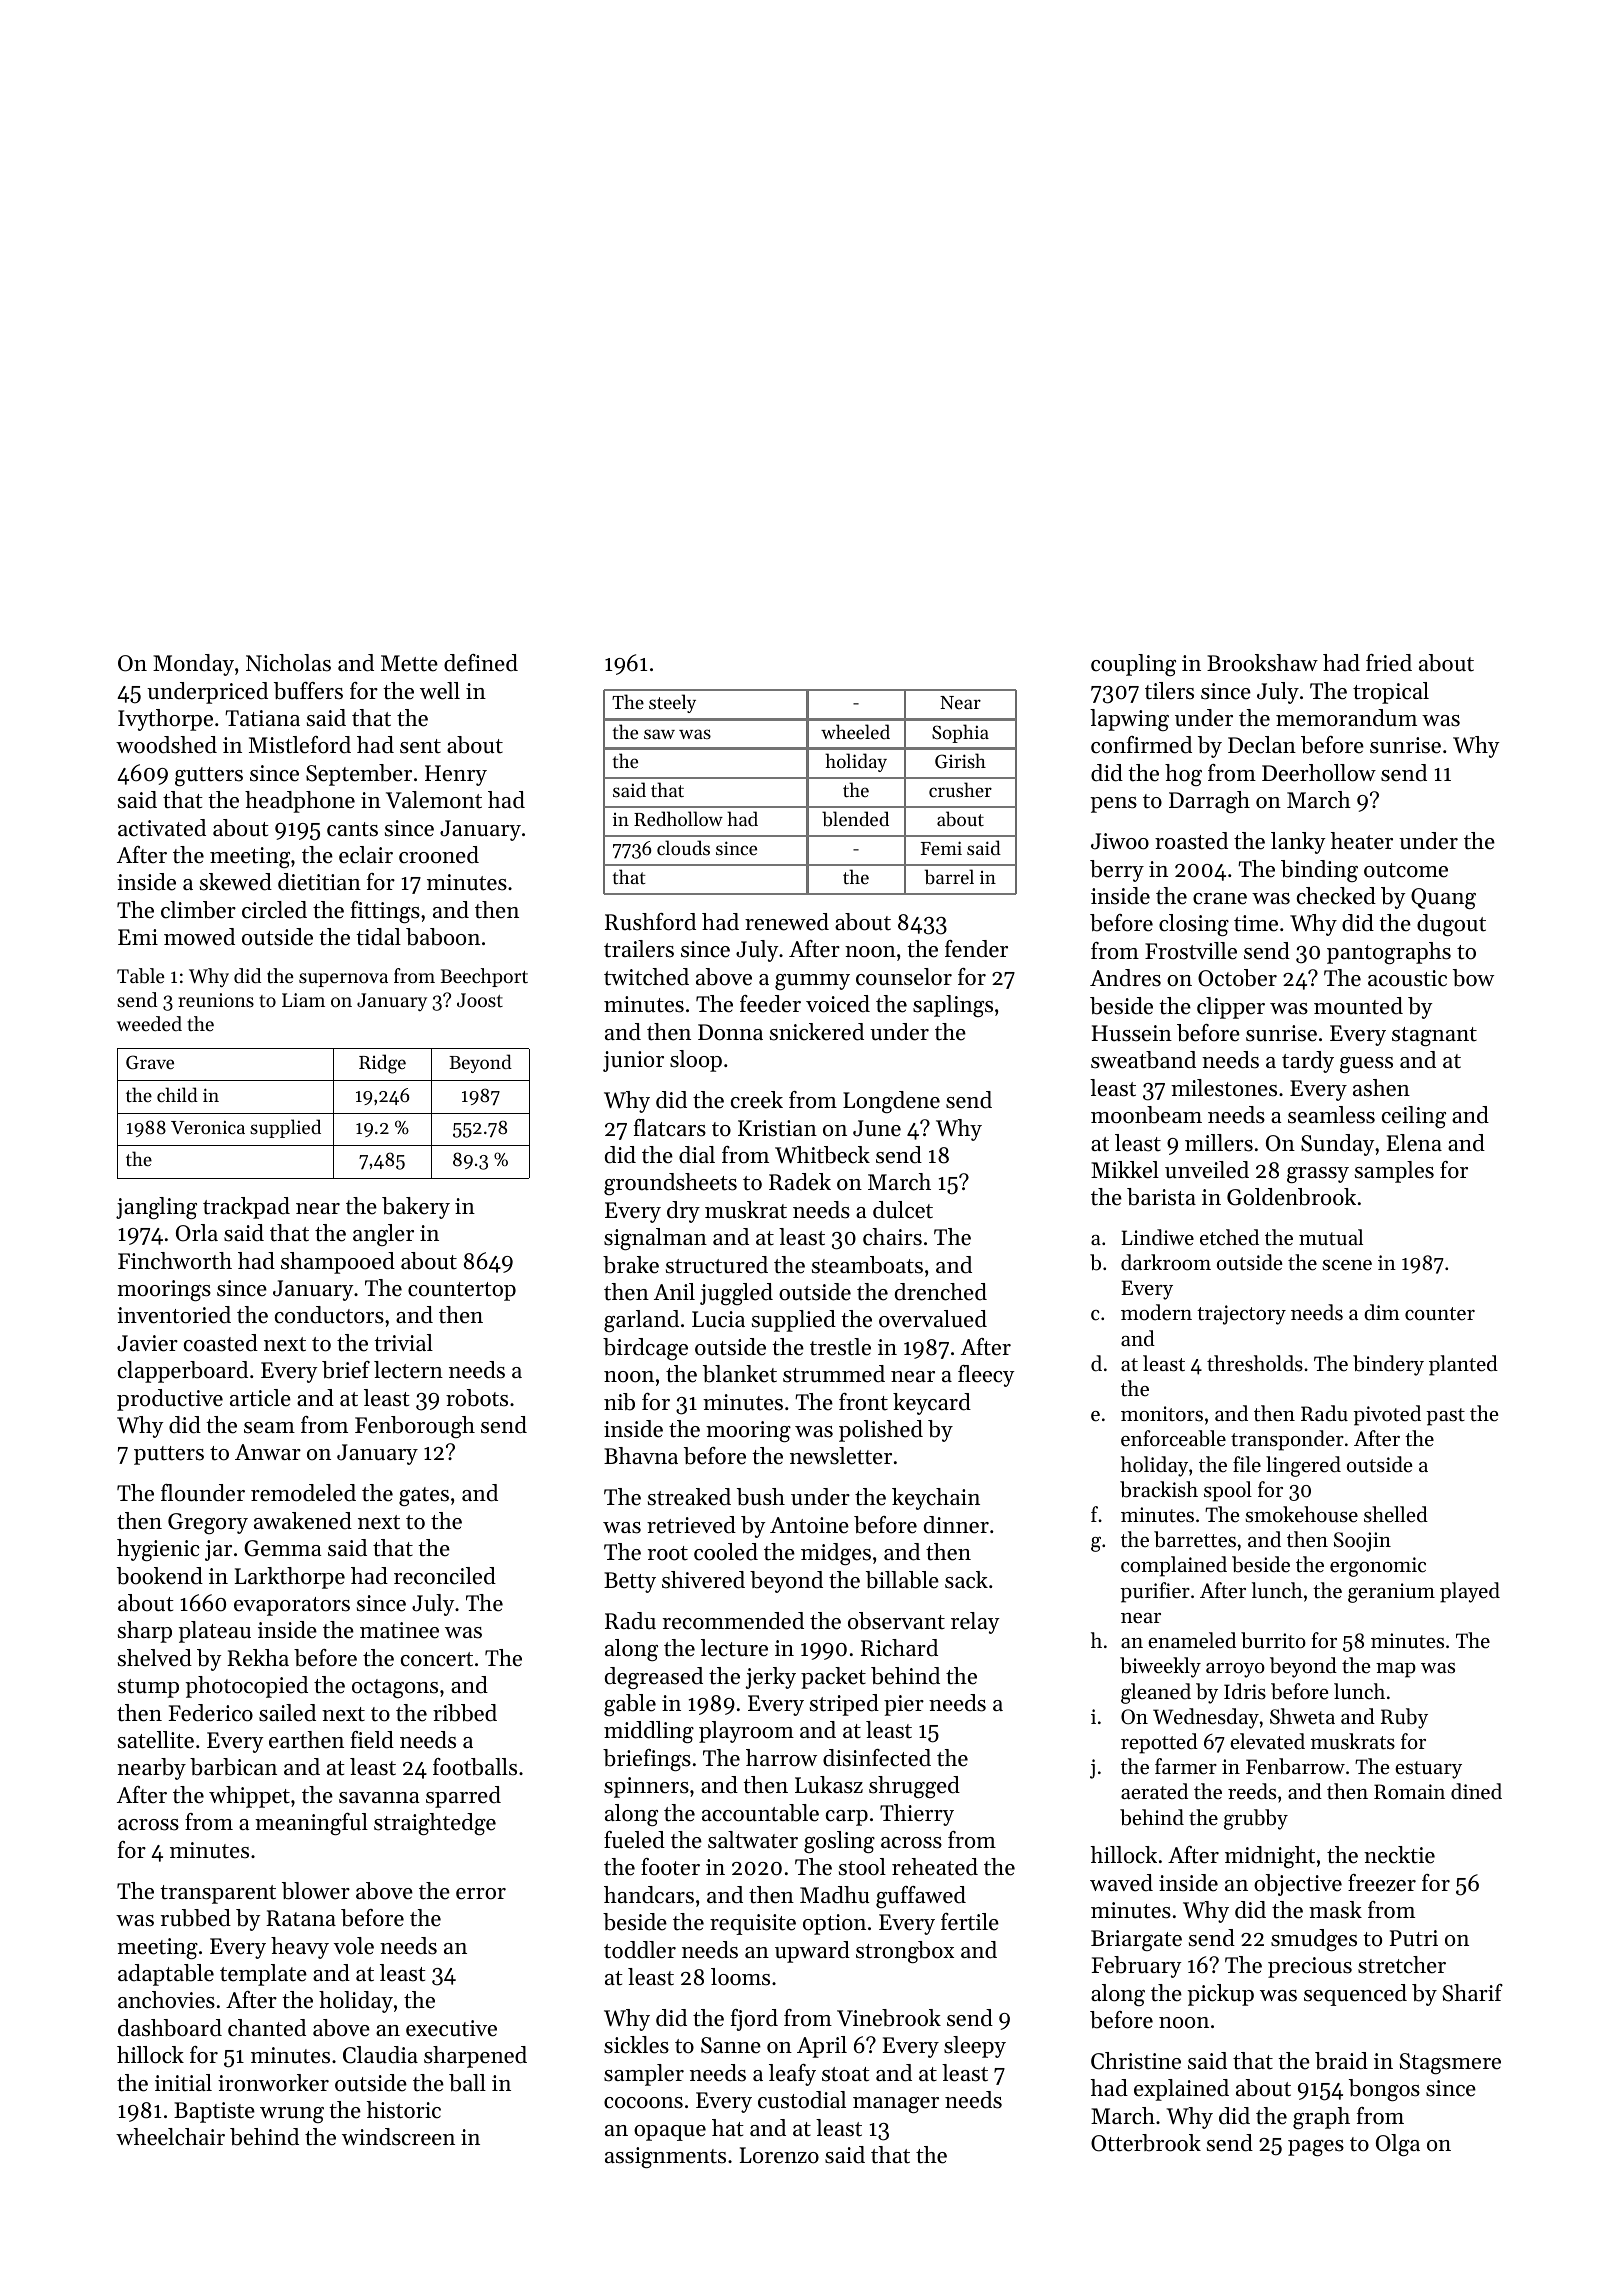 The height and width of the page is (2292, 1620). Describe the element at coordinates (1389, 663) in the page. I see `fried` at that location.
